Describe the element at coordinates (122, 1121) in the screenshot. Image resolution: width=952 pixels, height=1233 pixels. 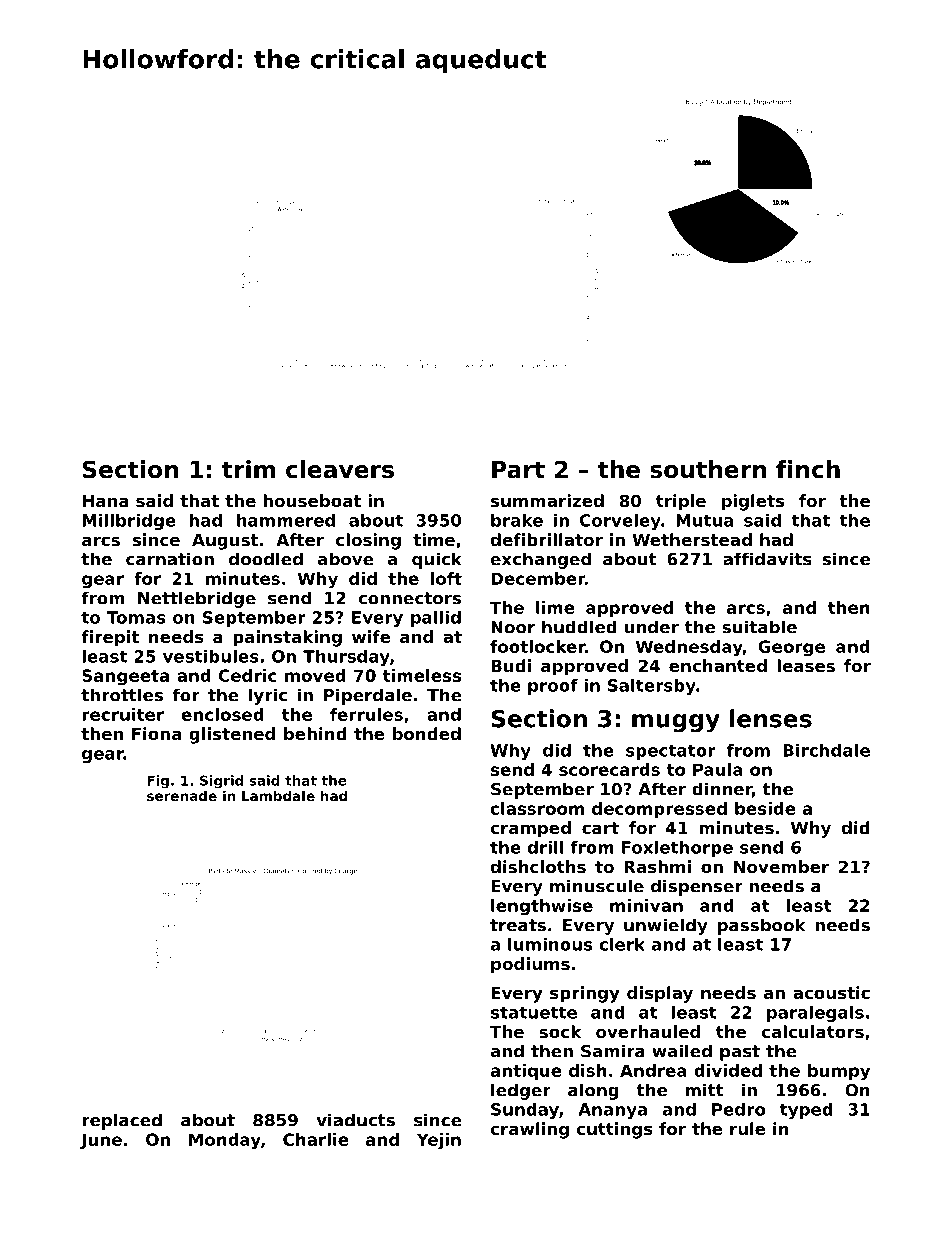
I see `replaced` at that location.
